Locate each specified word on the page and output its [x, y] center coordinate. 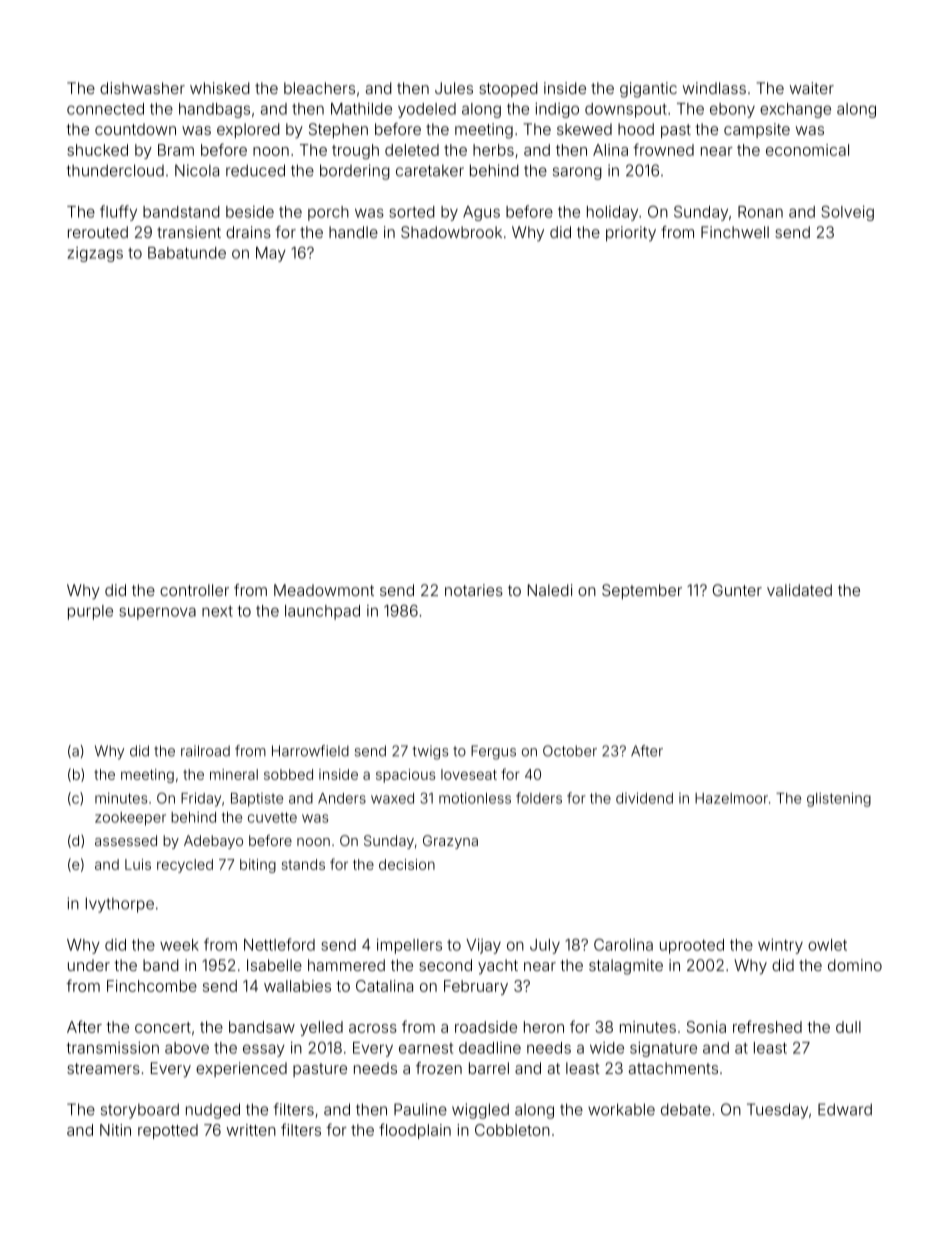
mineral [234, 774]
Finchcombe [152, 986]
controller [194, 590]
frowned [663, 149]
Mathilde [361, 109]
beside [250, 212]
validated [799, 590]
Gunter [737, 590]
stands [303, 864]
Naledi [550, 590]
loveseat [469, 774]
